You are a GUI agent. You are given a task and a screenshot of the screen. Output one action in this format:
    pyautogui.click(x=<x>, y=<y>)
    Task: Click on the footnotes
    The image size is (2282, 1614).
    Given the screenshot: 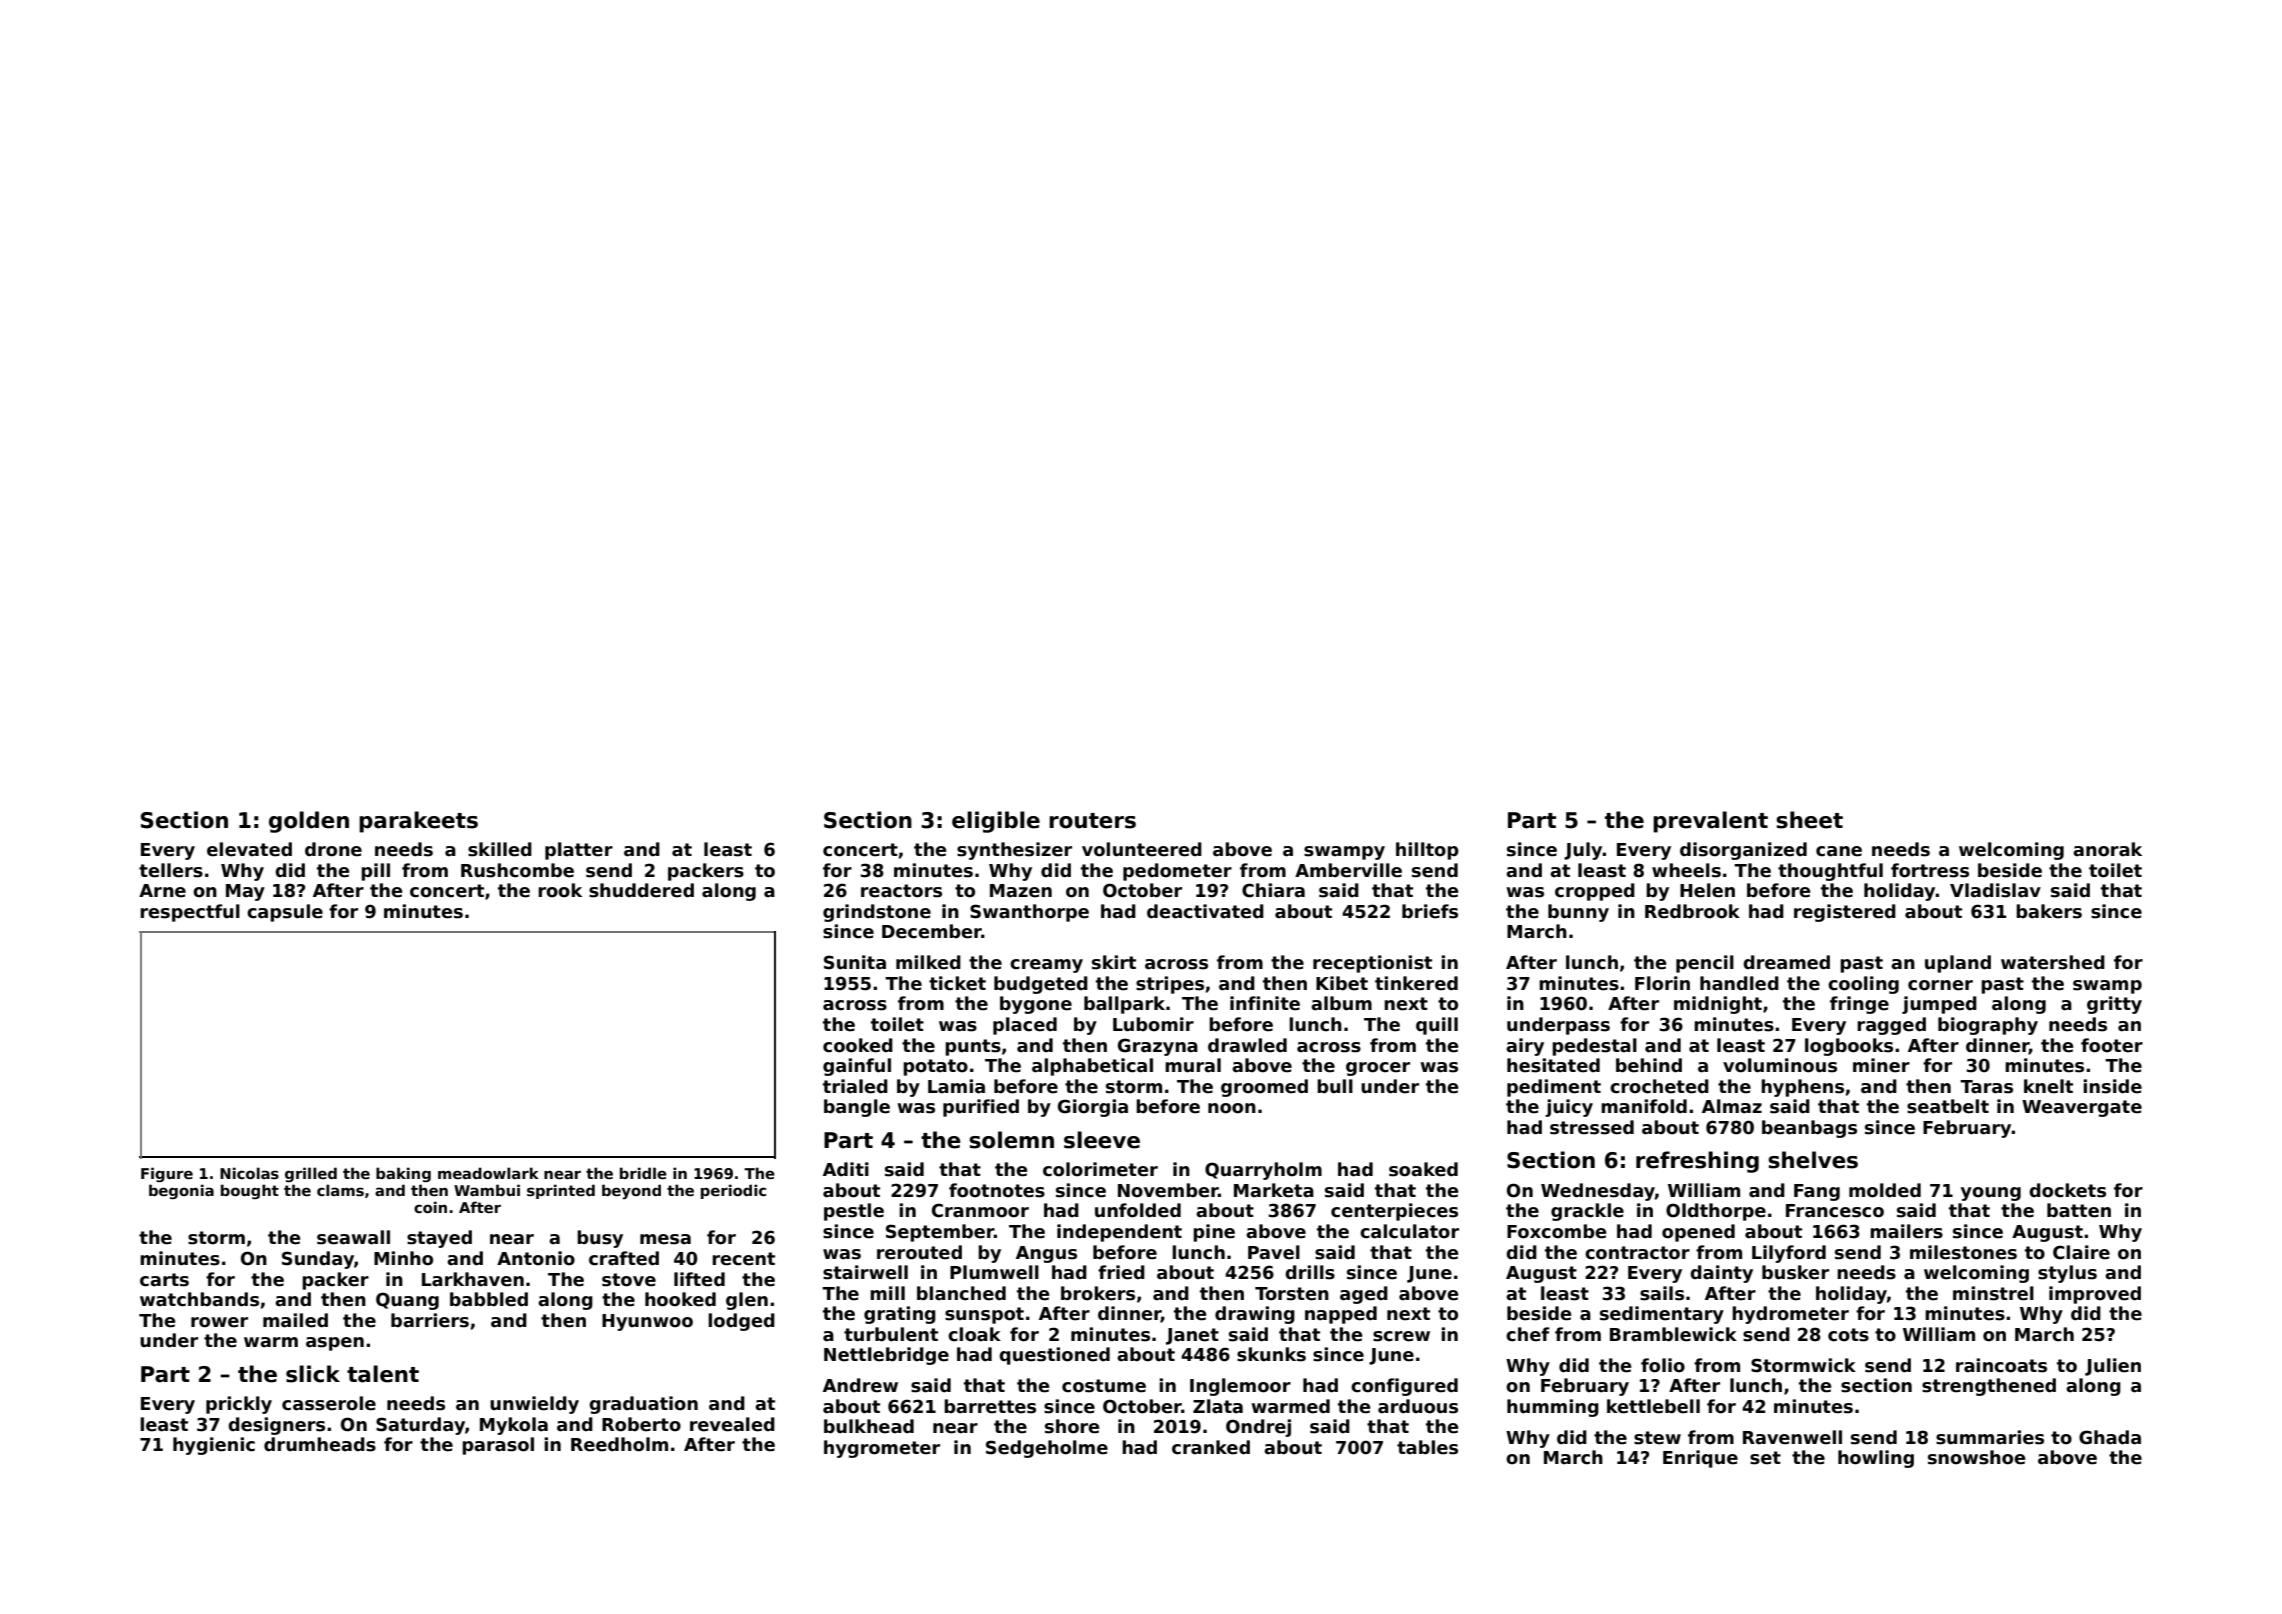 What is the action you would take?
    pyautogui.click(x=997, y=1190)
